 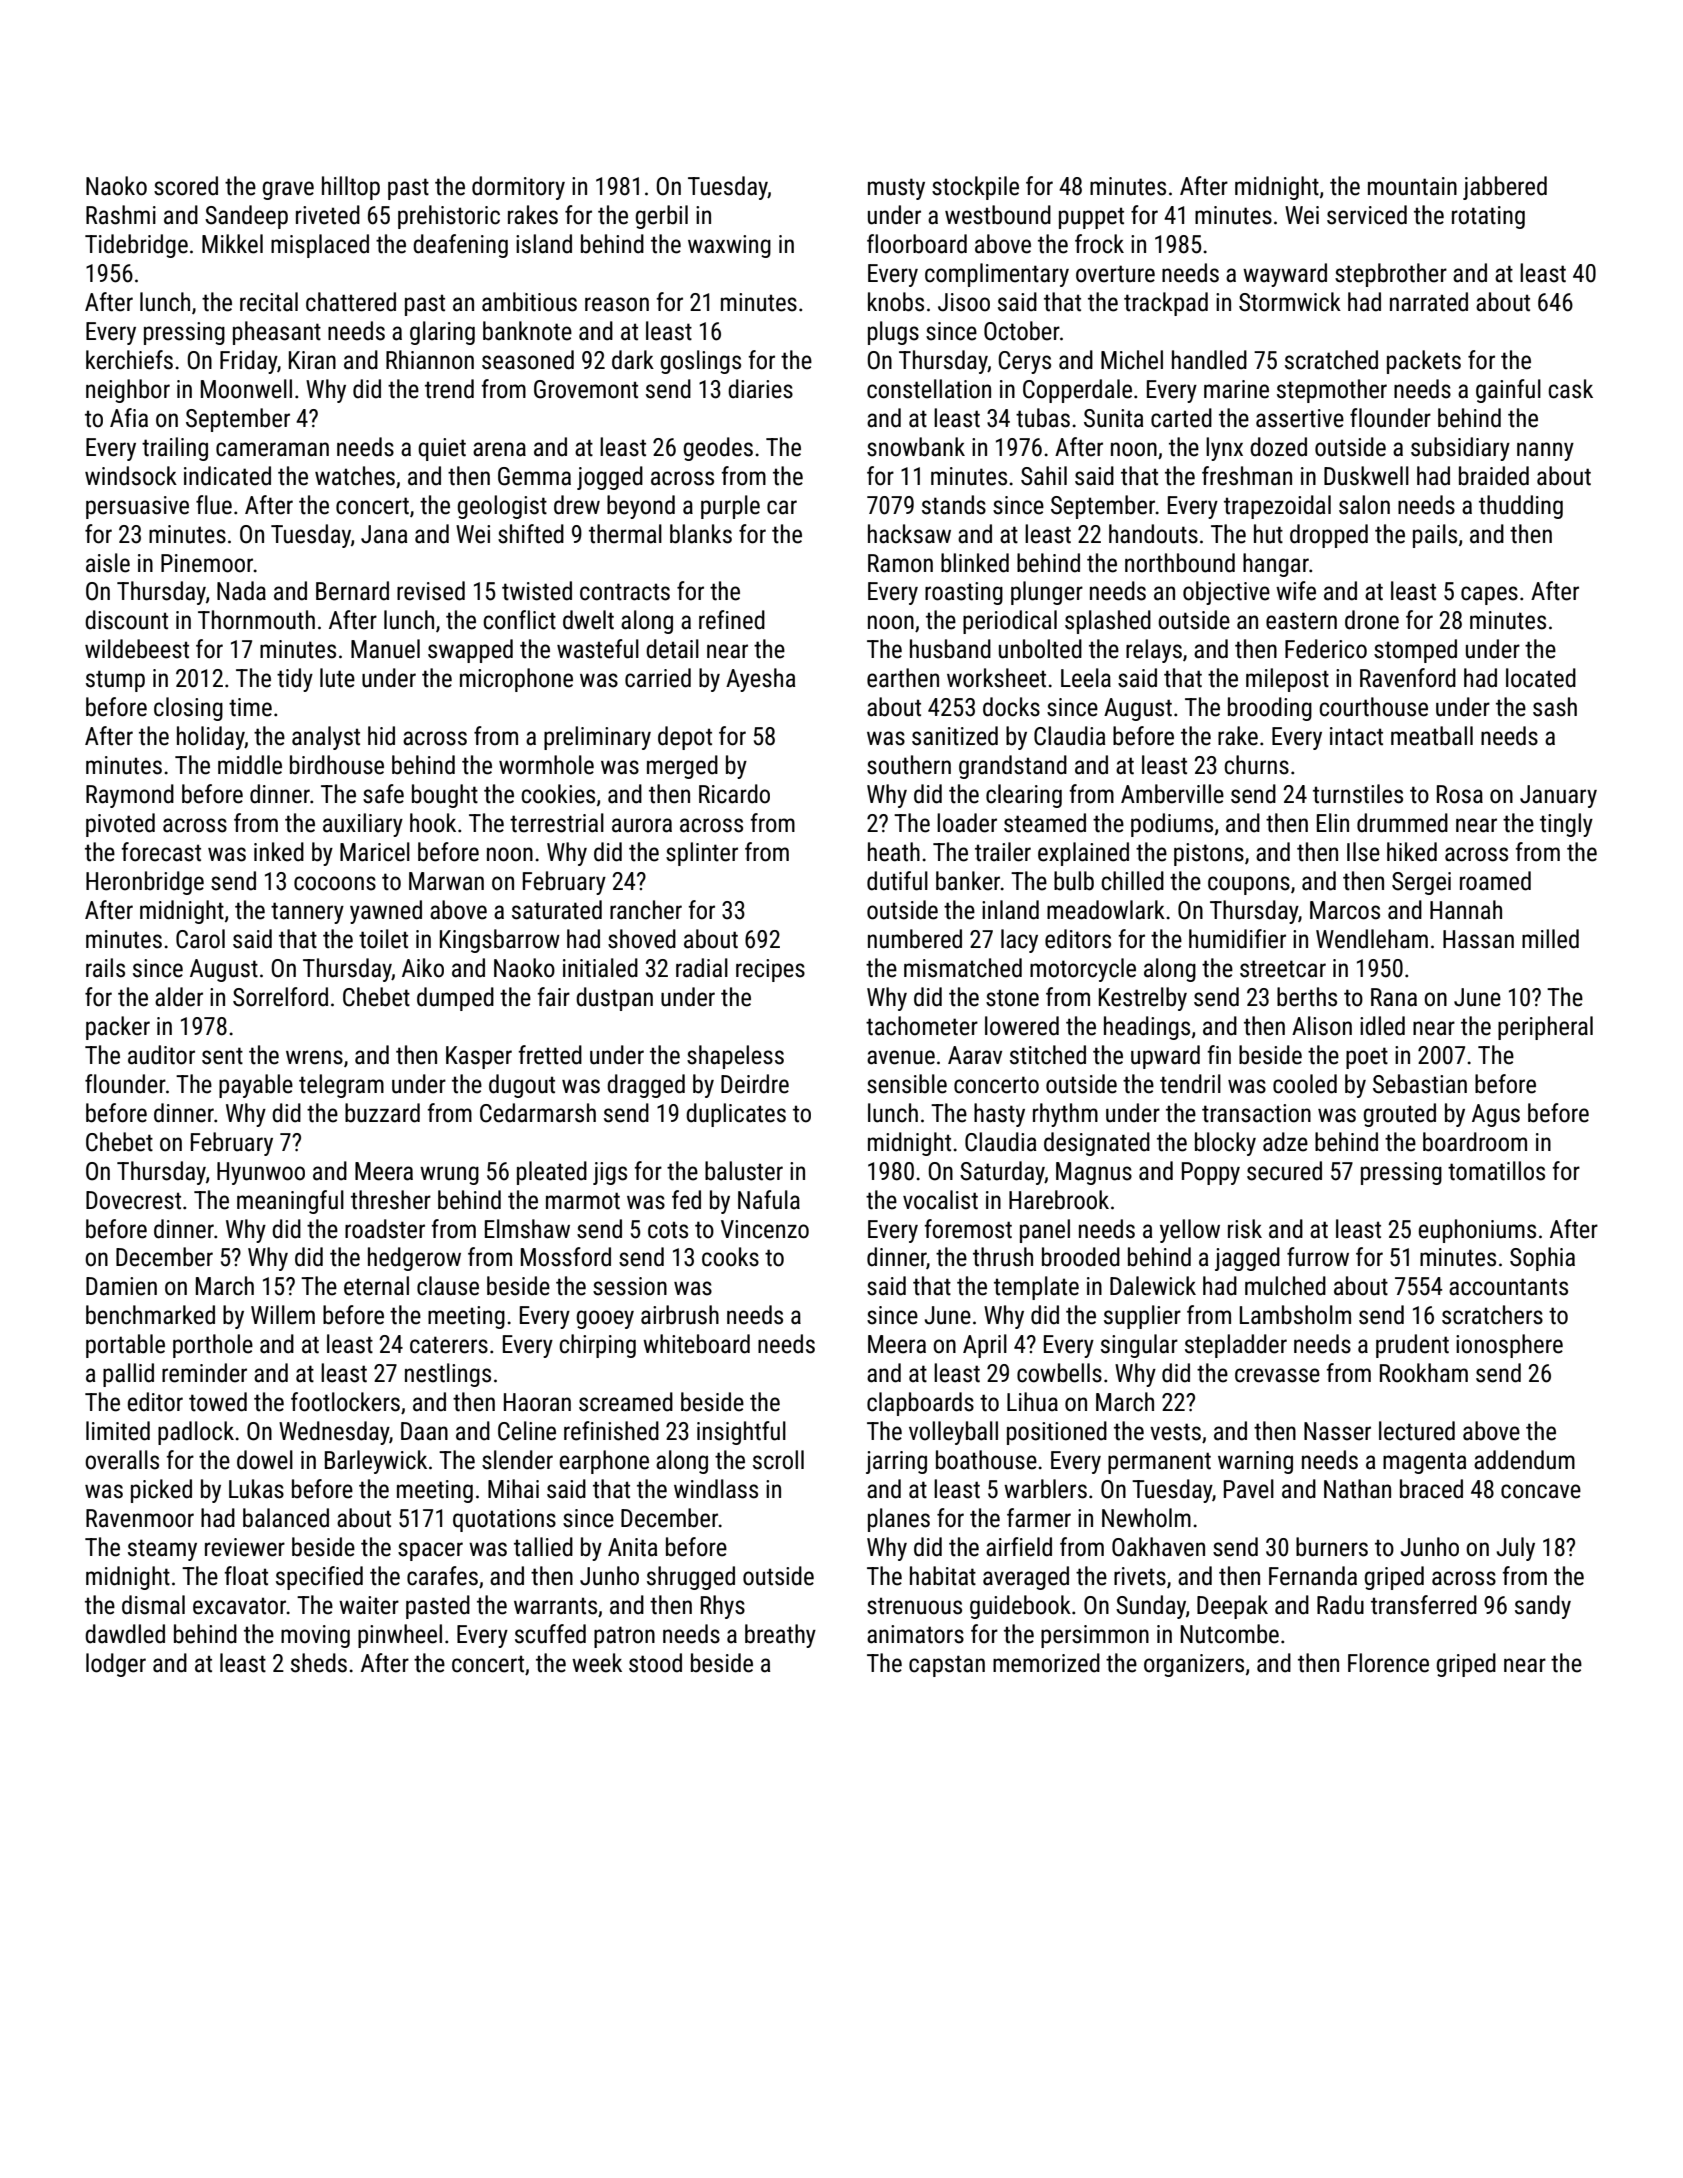 I want to click on stood, so click(x=655, y=1663).
